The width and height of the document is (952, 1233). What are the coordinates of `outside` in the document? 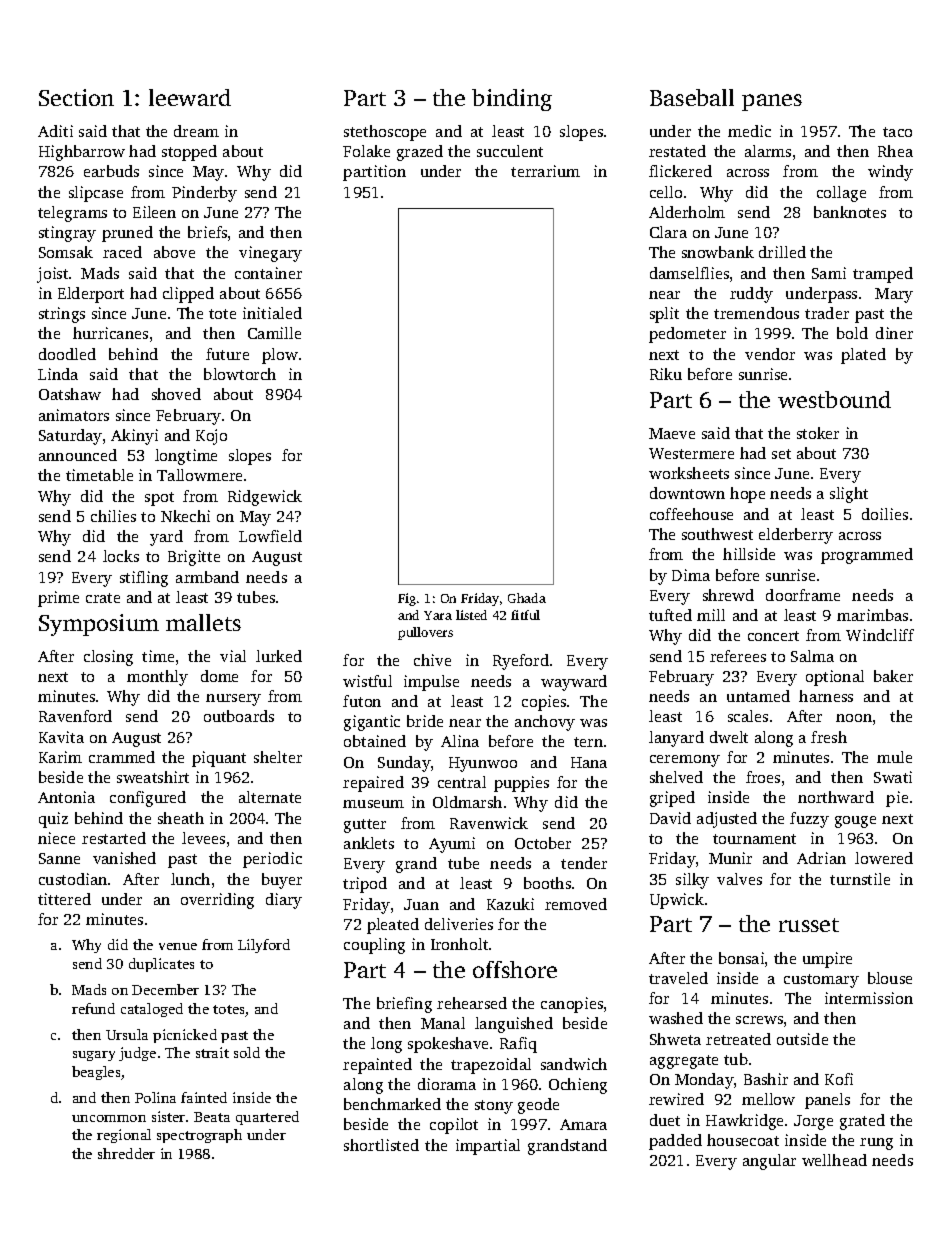 It's located at (802, 1039).
